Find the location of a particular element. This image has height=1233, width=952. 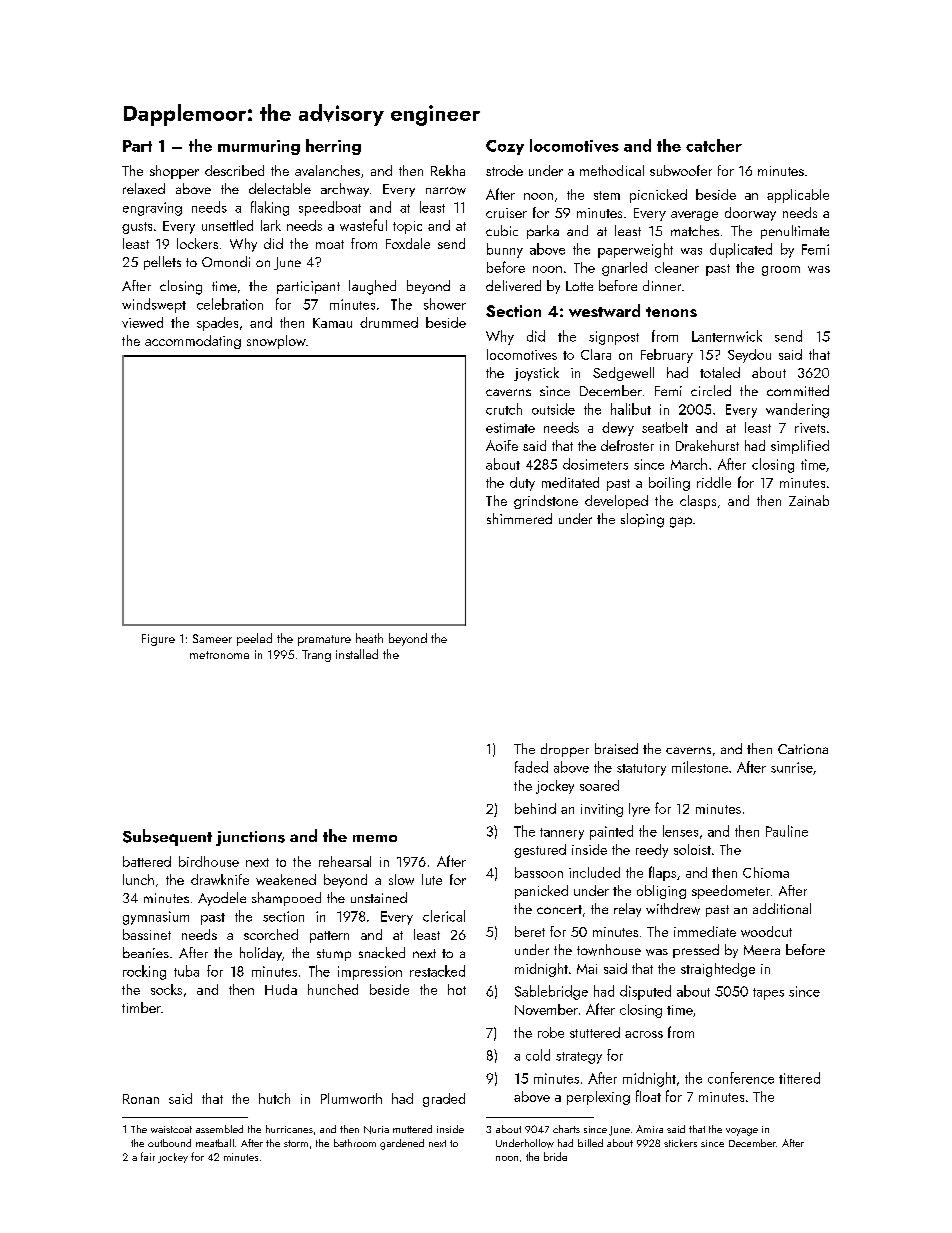

Plumworth is located at coordinates (351, 1098).
